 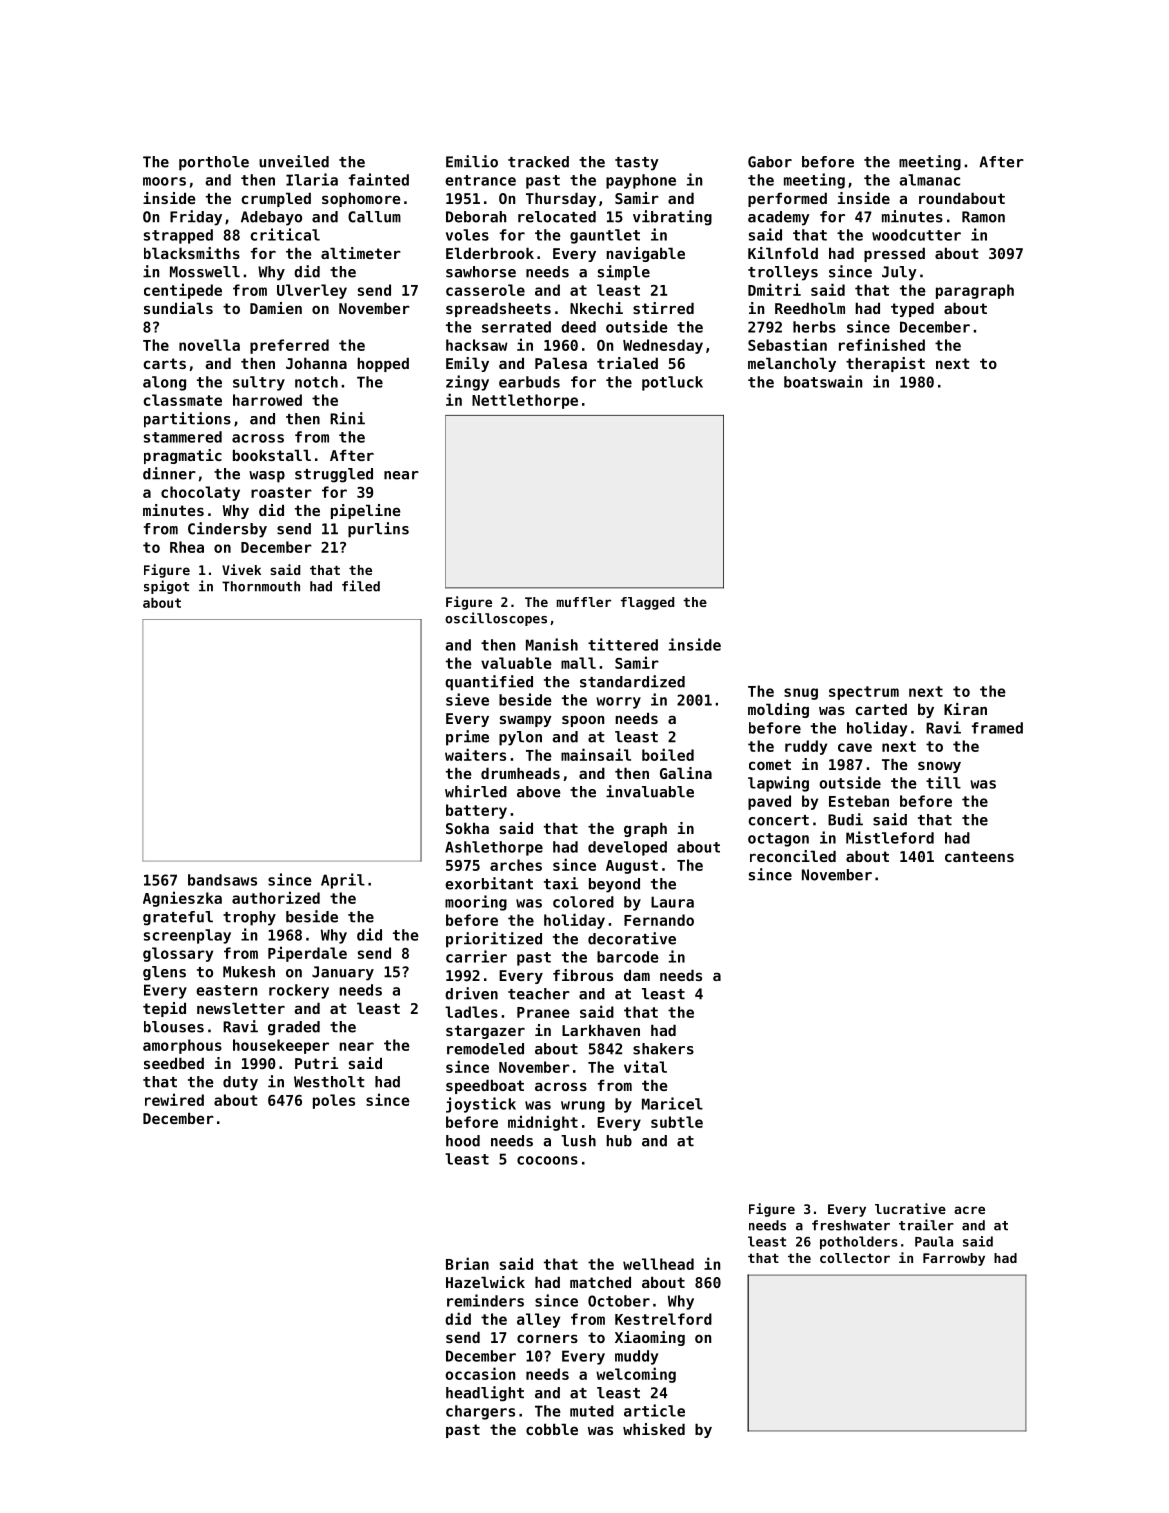 What do you see at coordinates (361, 199) in the page?
I see `sophomore` at bounding box center [361, 199].
